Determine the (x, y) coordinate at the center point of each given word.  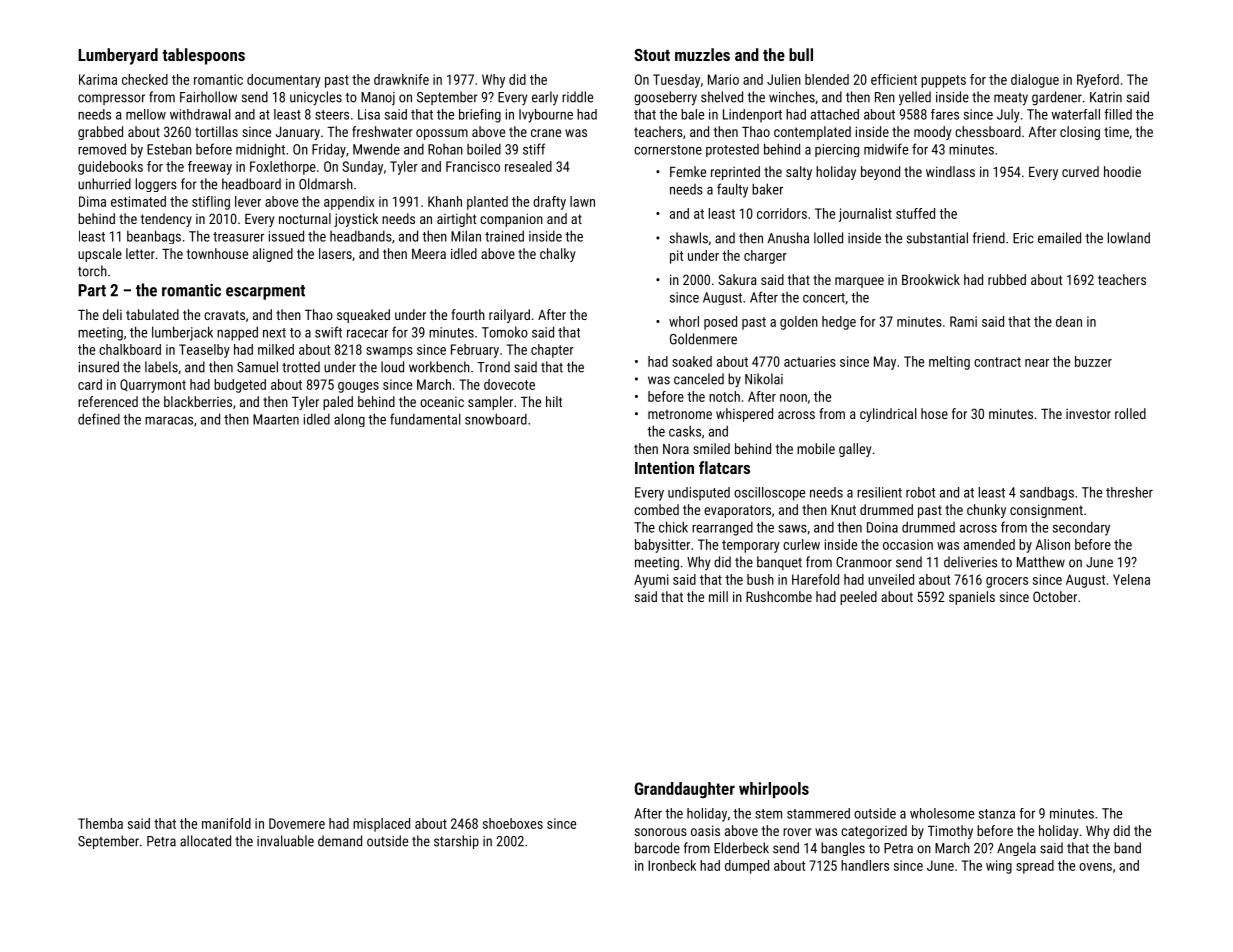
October (1055, 596)
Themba (100, 823)
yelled (915, 98)
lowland (1129, 238)
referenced (108, 401)
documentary (284, 81)
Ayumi (651, 581)
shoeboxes (513, 823)
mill (718, 596)
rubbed (1007, 279)
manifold (226, 823)
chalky (557, 255)
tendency (166, 220)
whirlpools (774, 790)
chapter (552, 351)
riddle (577, 97)
